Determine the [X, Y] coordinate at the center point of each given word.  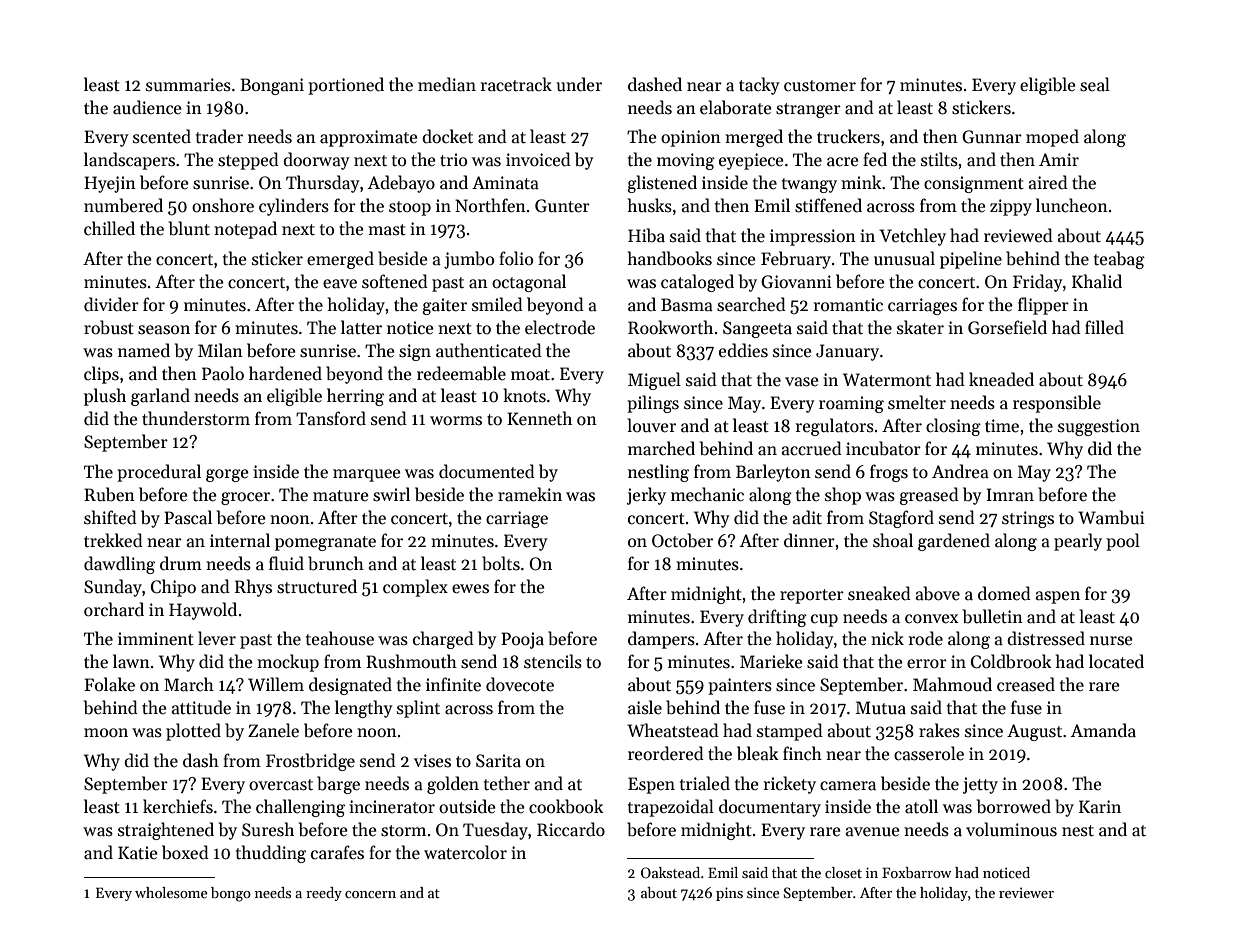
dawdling [119, 565]
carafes [337, 852]
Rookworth [670, 327]
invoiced [538, 159]
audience [147, 107]
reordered [666, 753]
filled [1104, 327]
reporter [812, 596]
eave [340, 284]
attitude [201, 707]
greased [929, 496]
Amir [1059, 159]
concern [370, 894]
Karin [1100, 807]
